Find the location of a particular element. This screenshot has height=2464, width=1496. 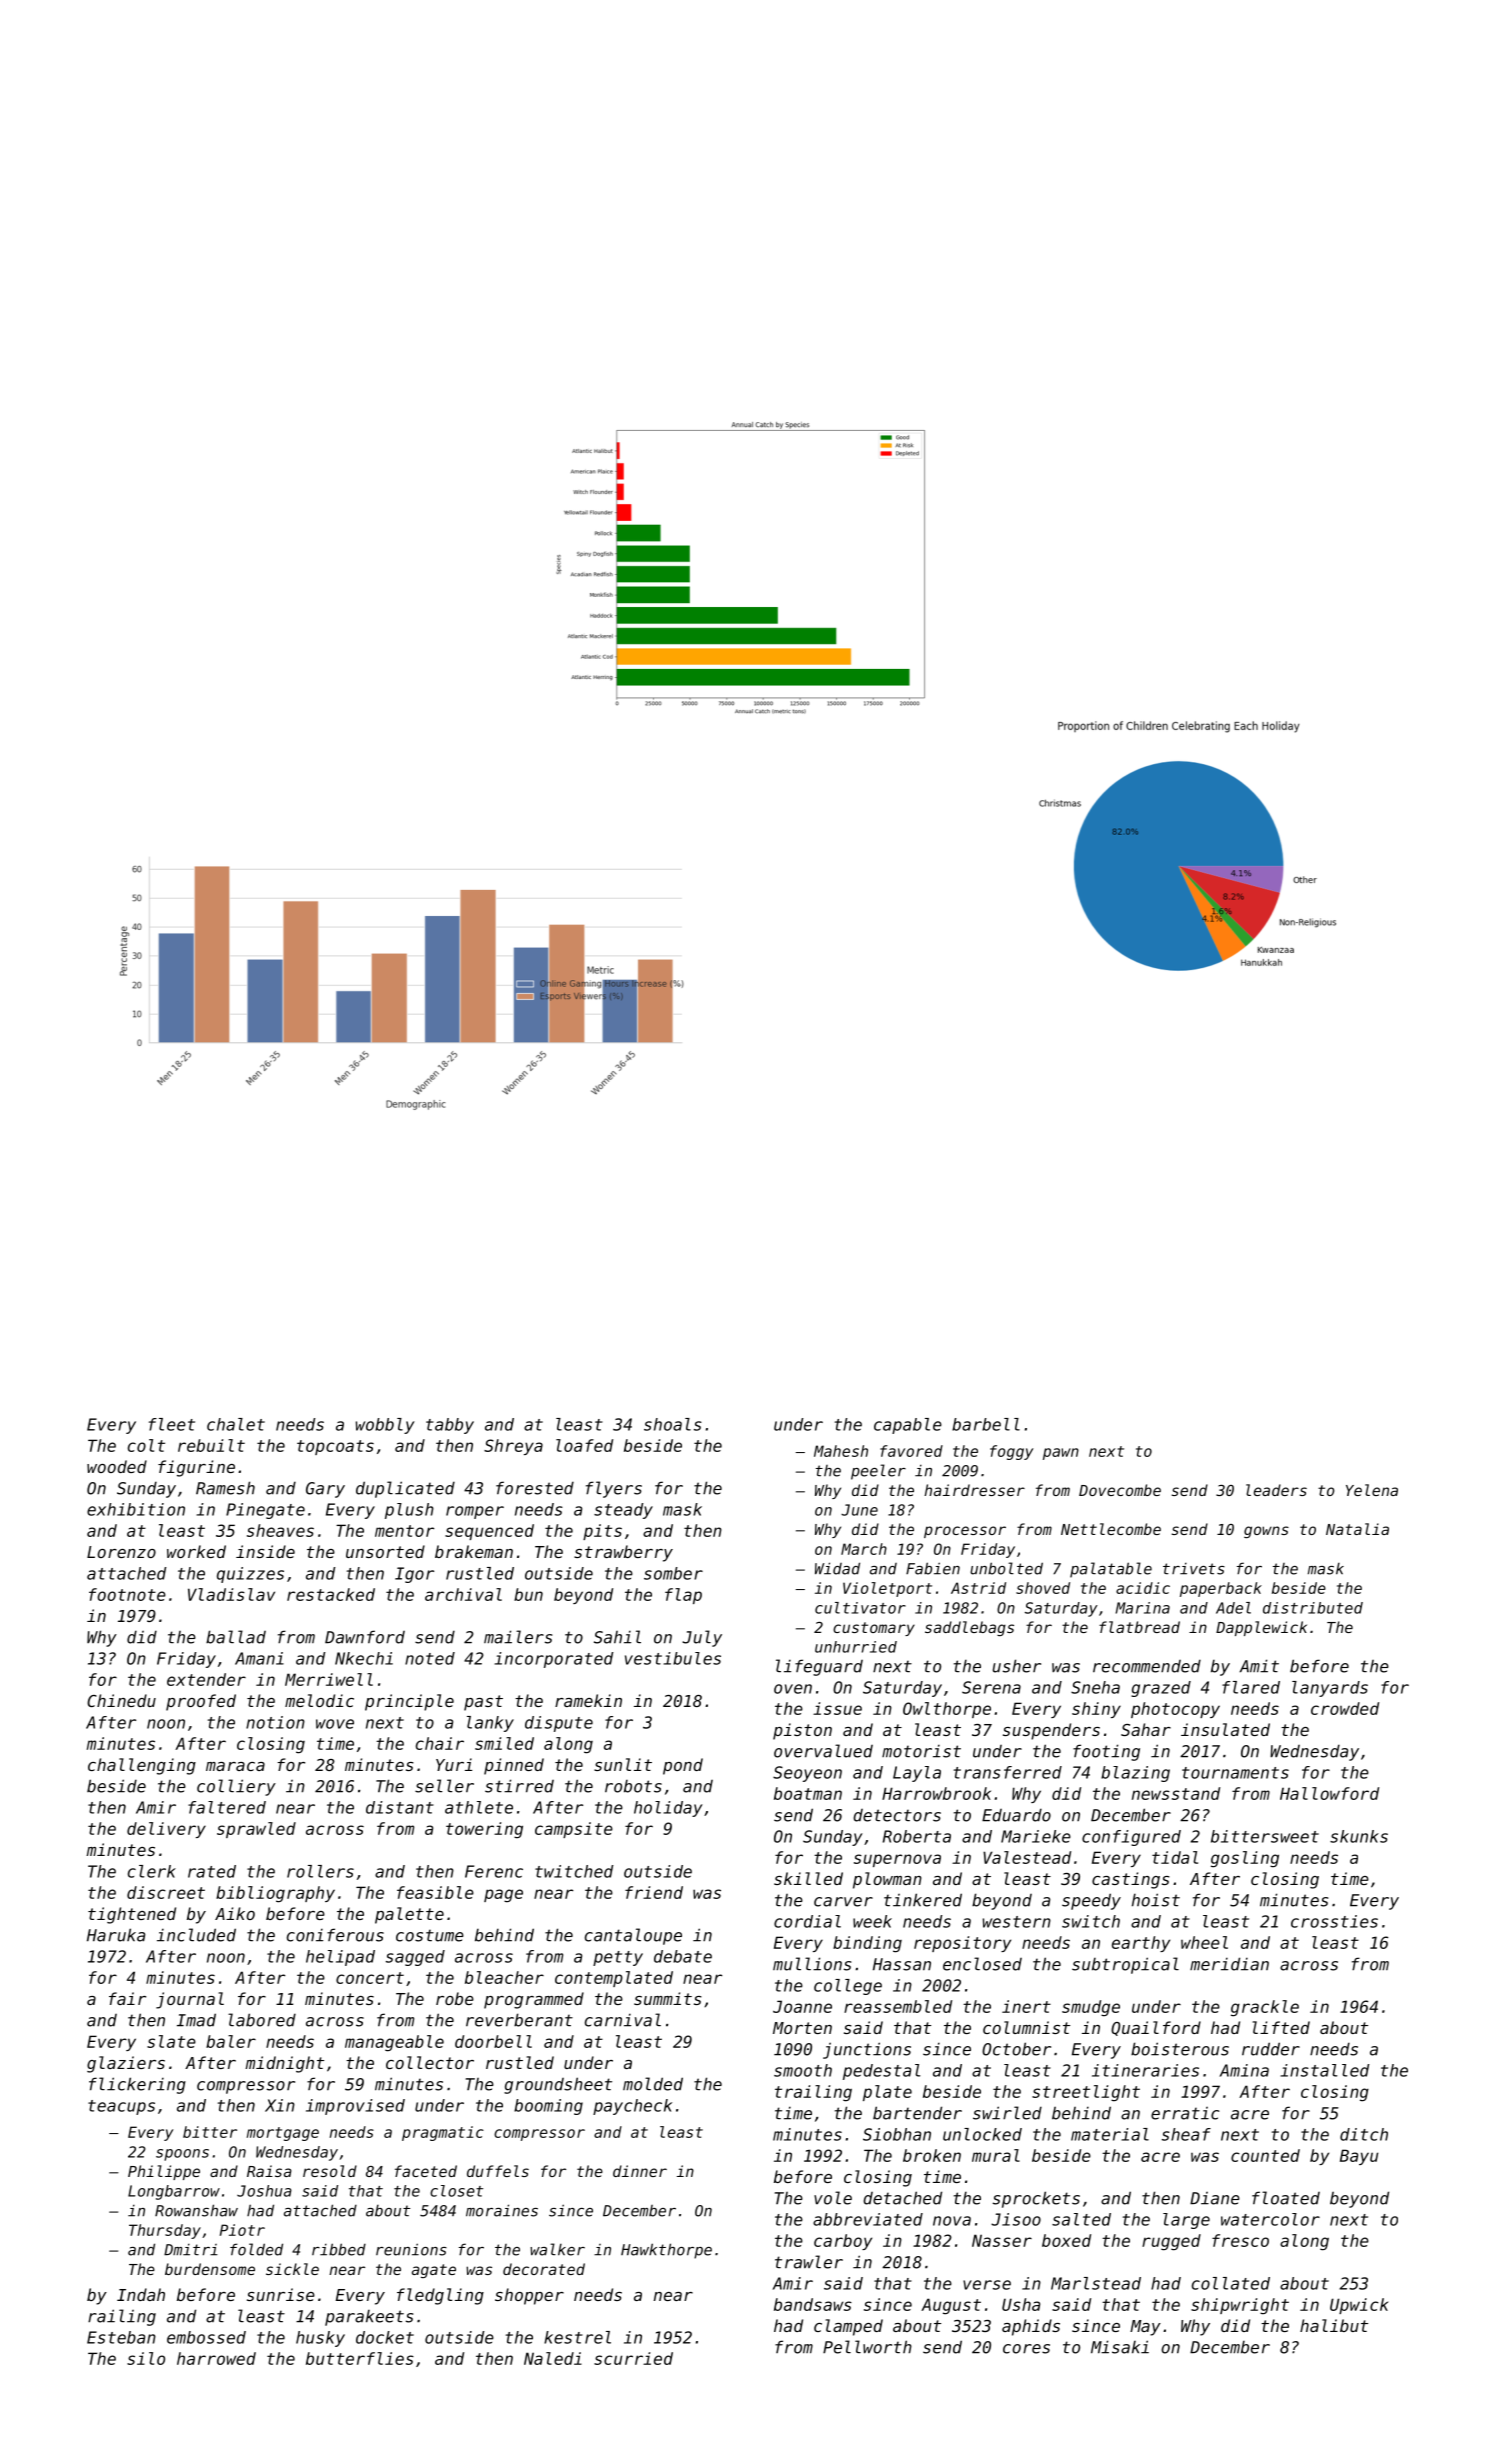

crossties is located at coordinates (1334, 1921).
